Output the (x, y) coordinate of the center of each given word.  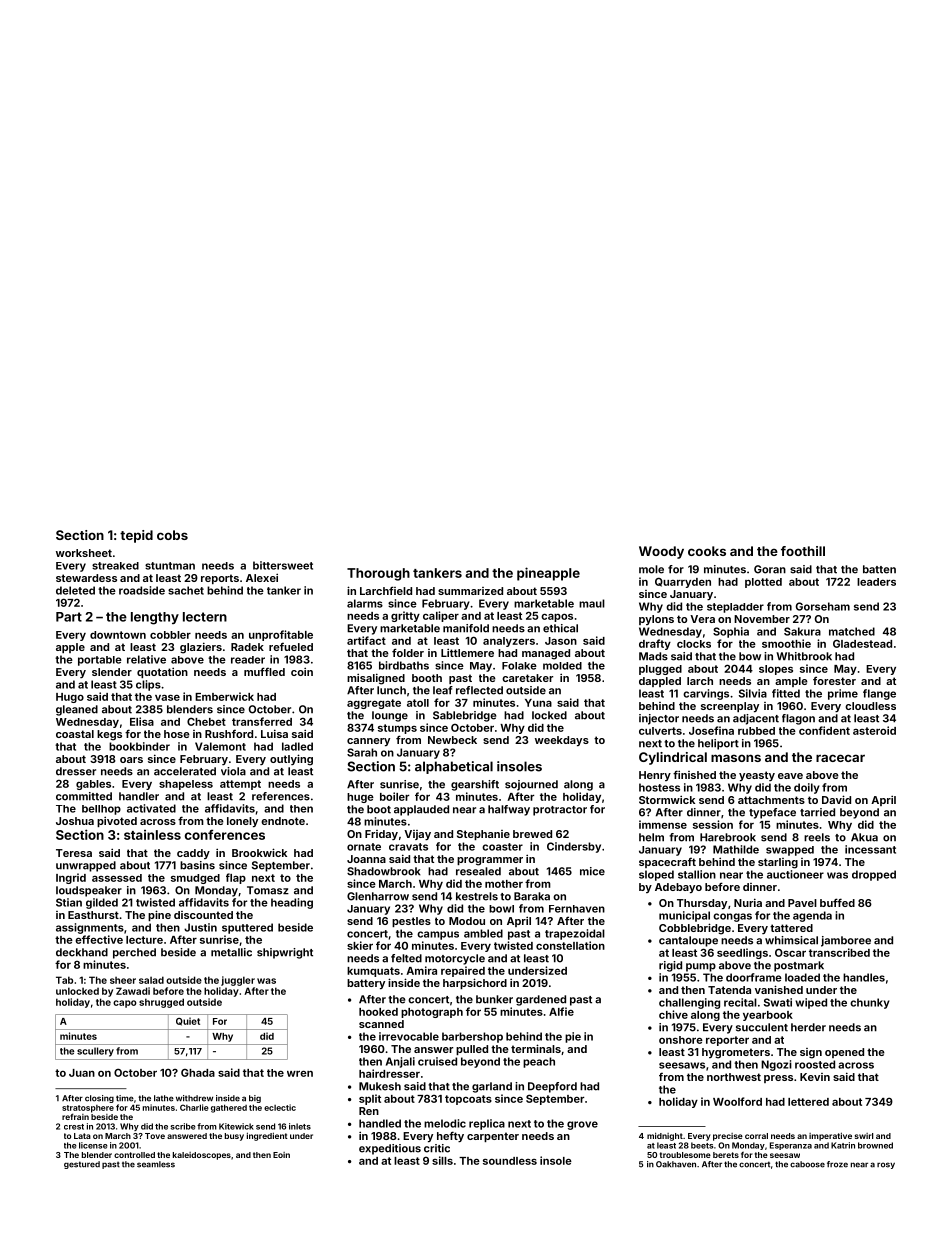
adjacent (756, 719)
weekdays (562, 741)
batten (879, 569)
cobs (172, 535)
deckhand (82, 952)
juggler (238, 981)
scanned (381, 1024)
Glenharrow (378, 896)
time (125, 1098)
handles (864, 977)
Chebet (206, 721)
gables (93, 785)
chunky (870, 1003)
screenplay (730, 707)
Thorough (378, 574)
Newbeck (452, 740)
